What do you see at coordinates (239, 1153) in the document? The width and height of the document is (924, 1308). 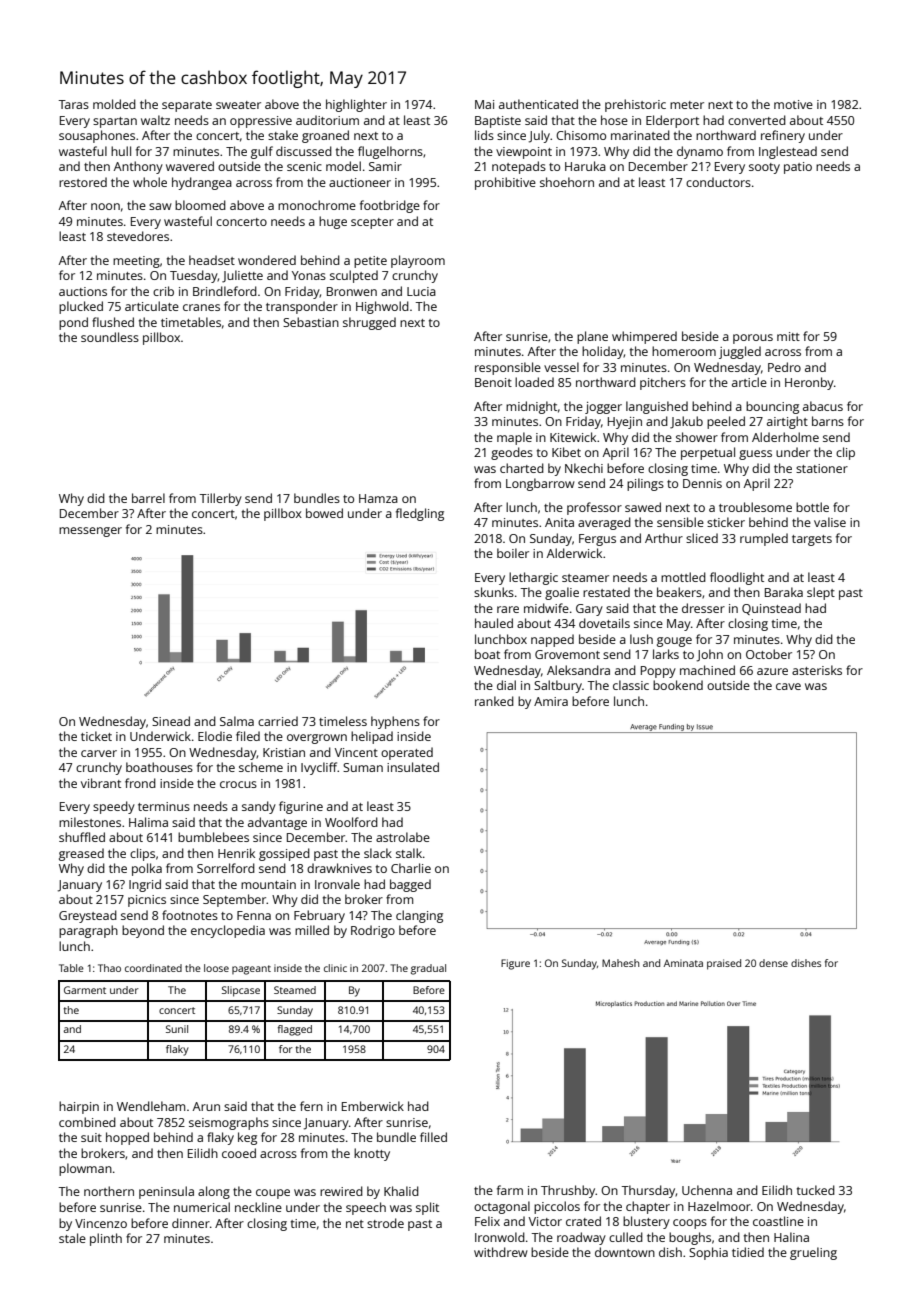 I see `cooed` at bounding box center [239, 1153].
